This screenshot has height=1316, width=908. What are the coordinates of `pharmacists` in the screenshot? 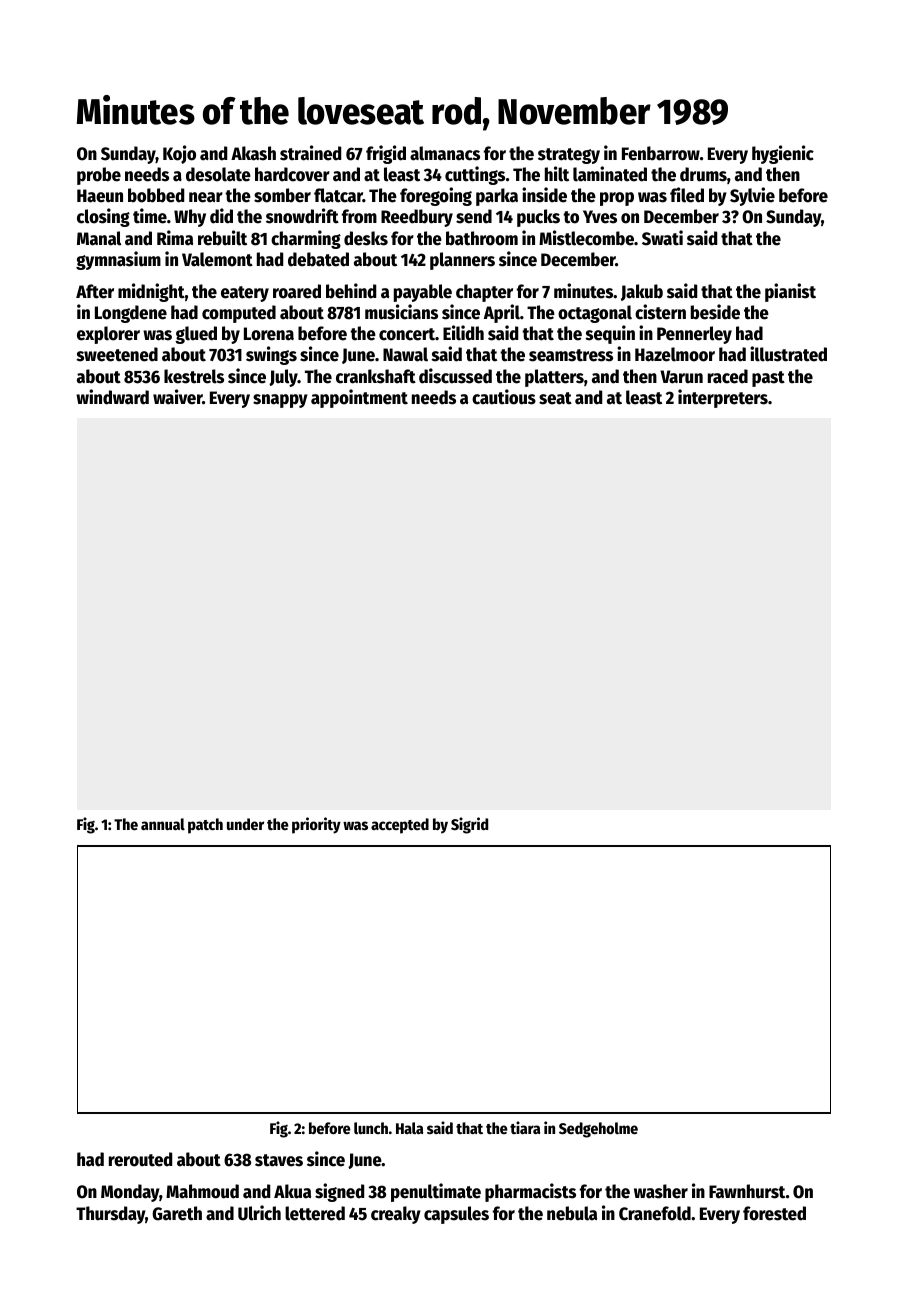 It's located at (530, 1192).
